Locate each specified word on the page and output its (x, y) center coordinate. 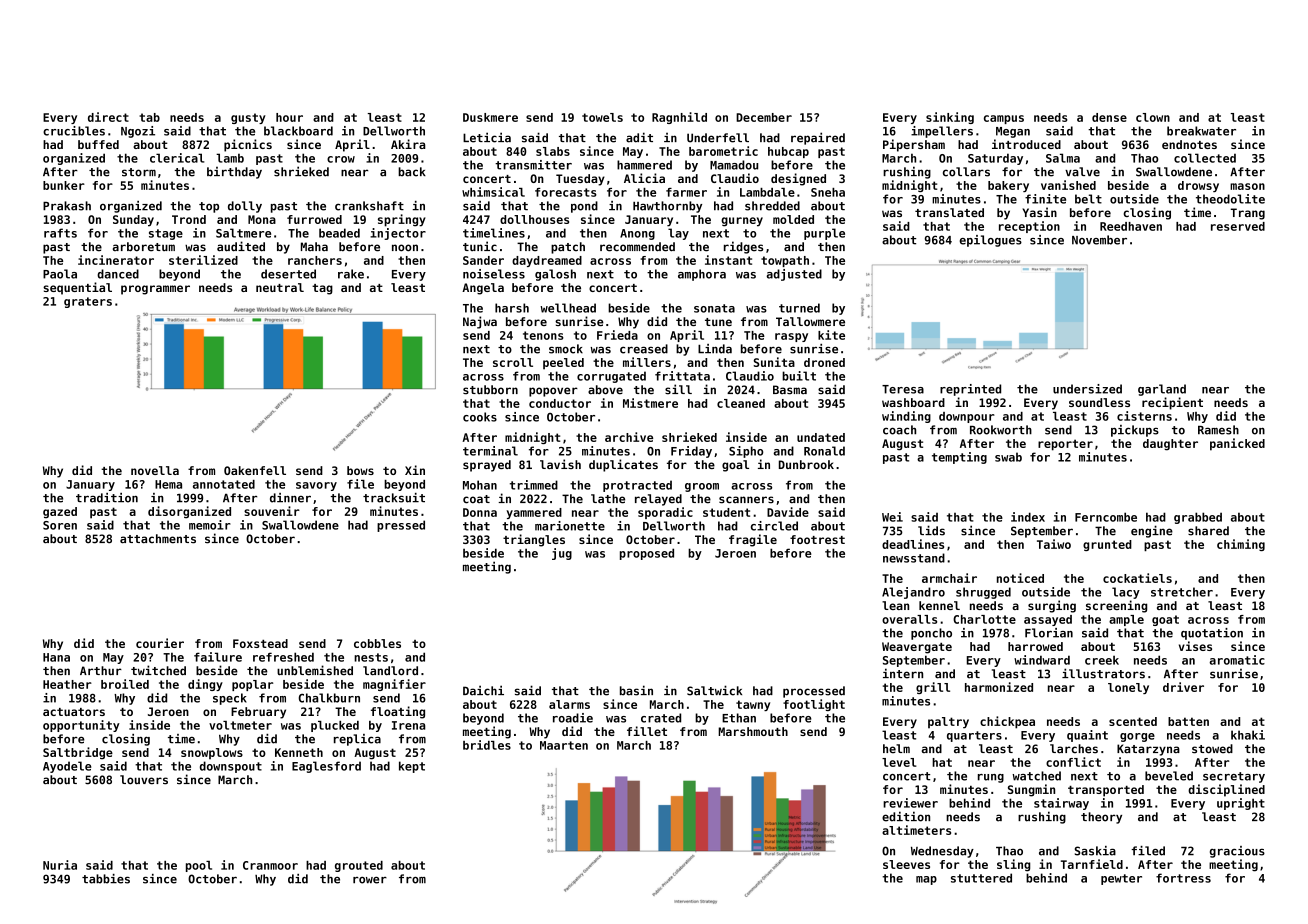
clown (1153, 117)
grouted (359, 866)
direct (108, 117)
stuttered (981, 878)
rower (370, 880)
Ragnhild (679, 118)
